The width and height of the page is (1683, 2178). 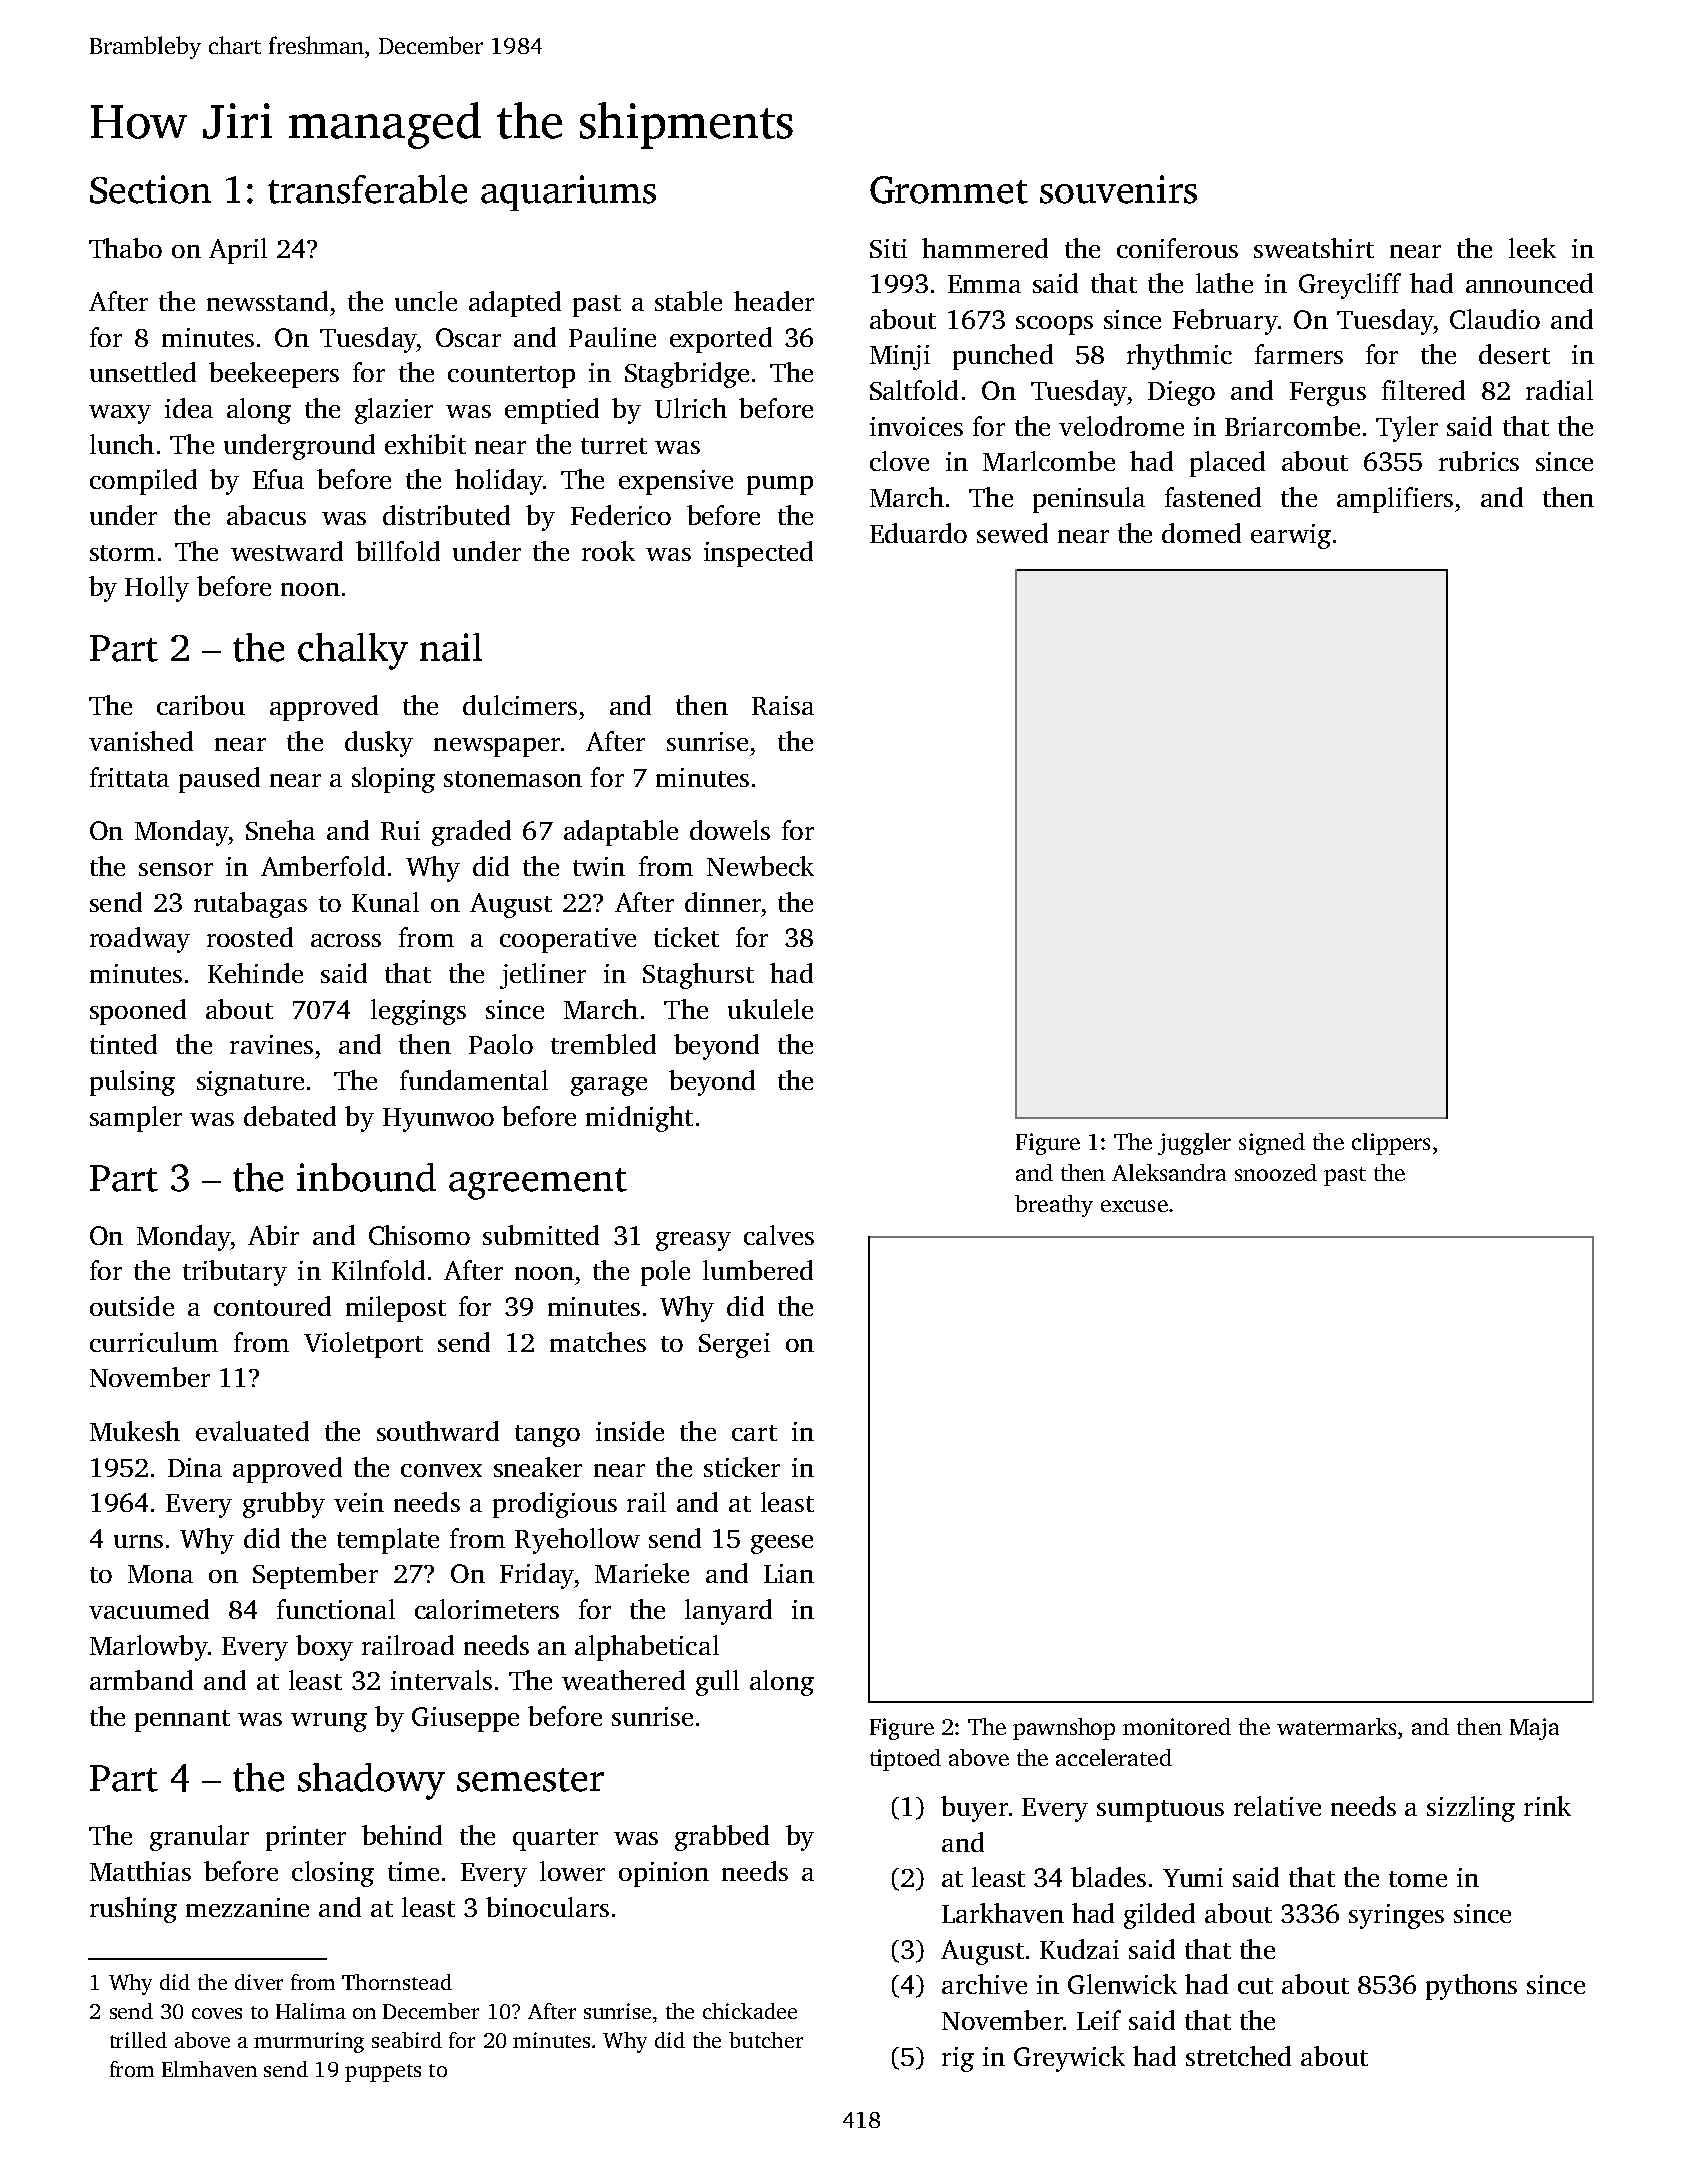 What do you see at coordinates (958, 2059) in the page?
I see `rig` at bounding box center [958, 2059].
